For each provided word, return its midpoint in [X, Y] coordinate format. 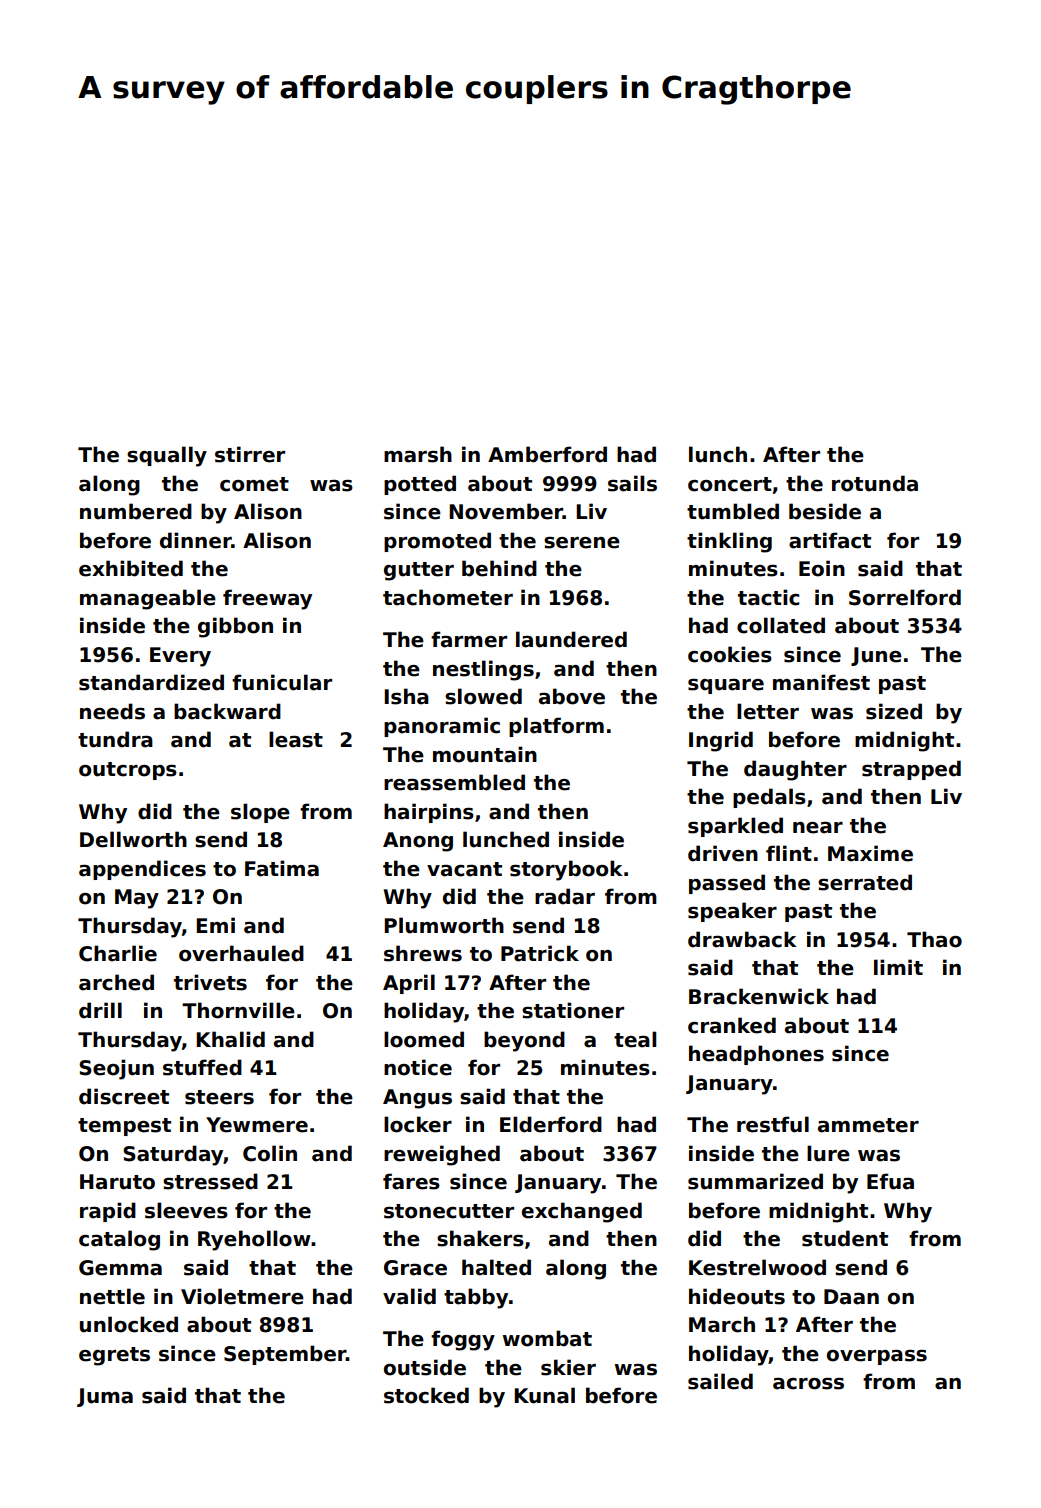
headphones [756, 1055]
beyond [524, 1041]
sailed [720, 1381]
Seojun [116, 1069]
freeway [267, 599]
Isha [406, 696]
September [285, 1355]
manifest [821, 682]
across [808, 1384]
